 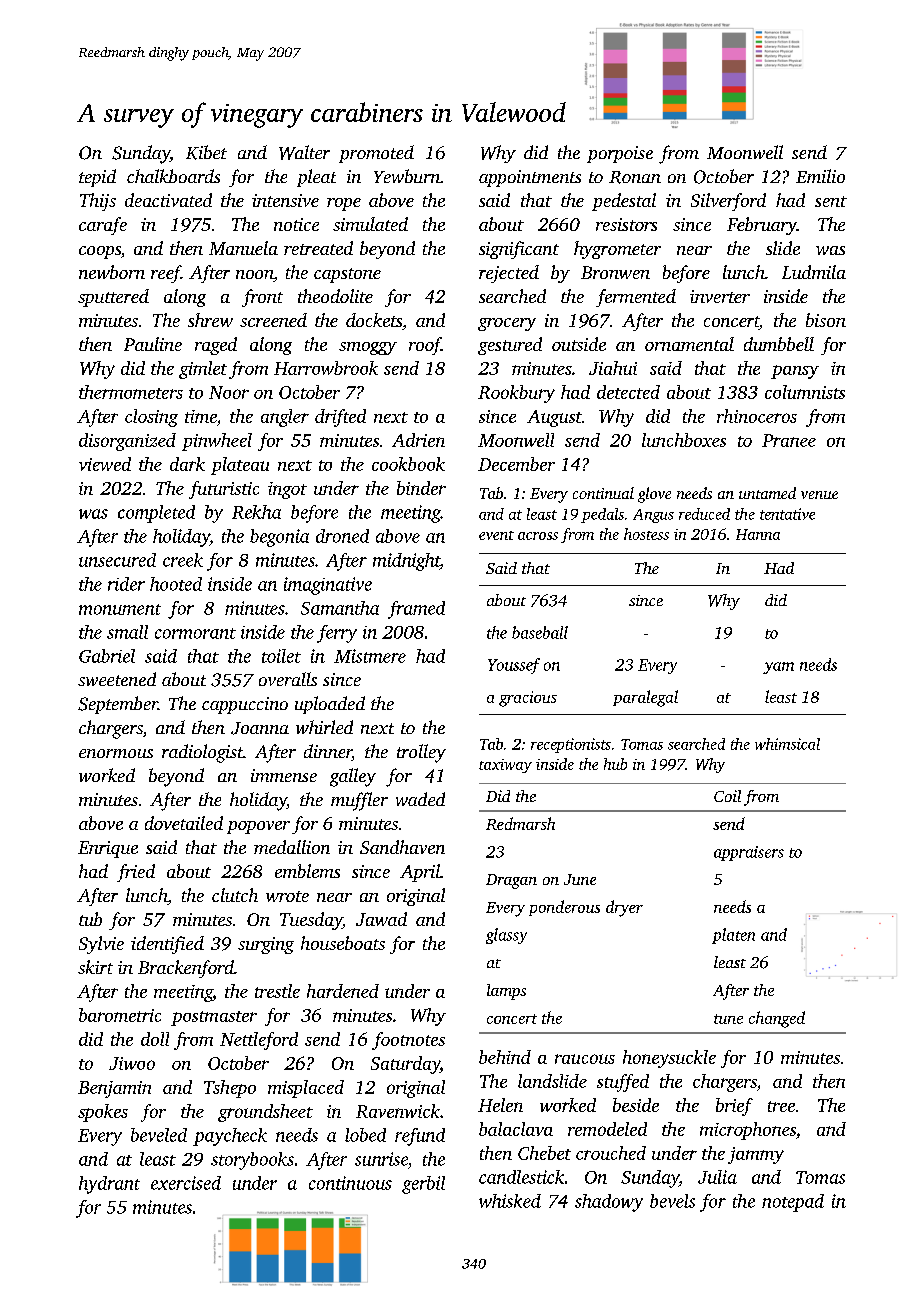 I want to click on groundsheet, so click(x=265, y=1113).
